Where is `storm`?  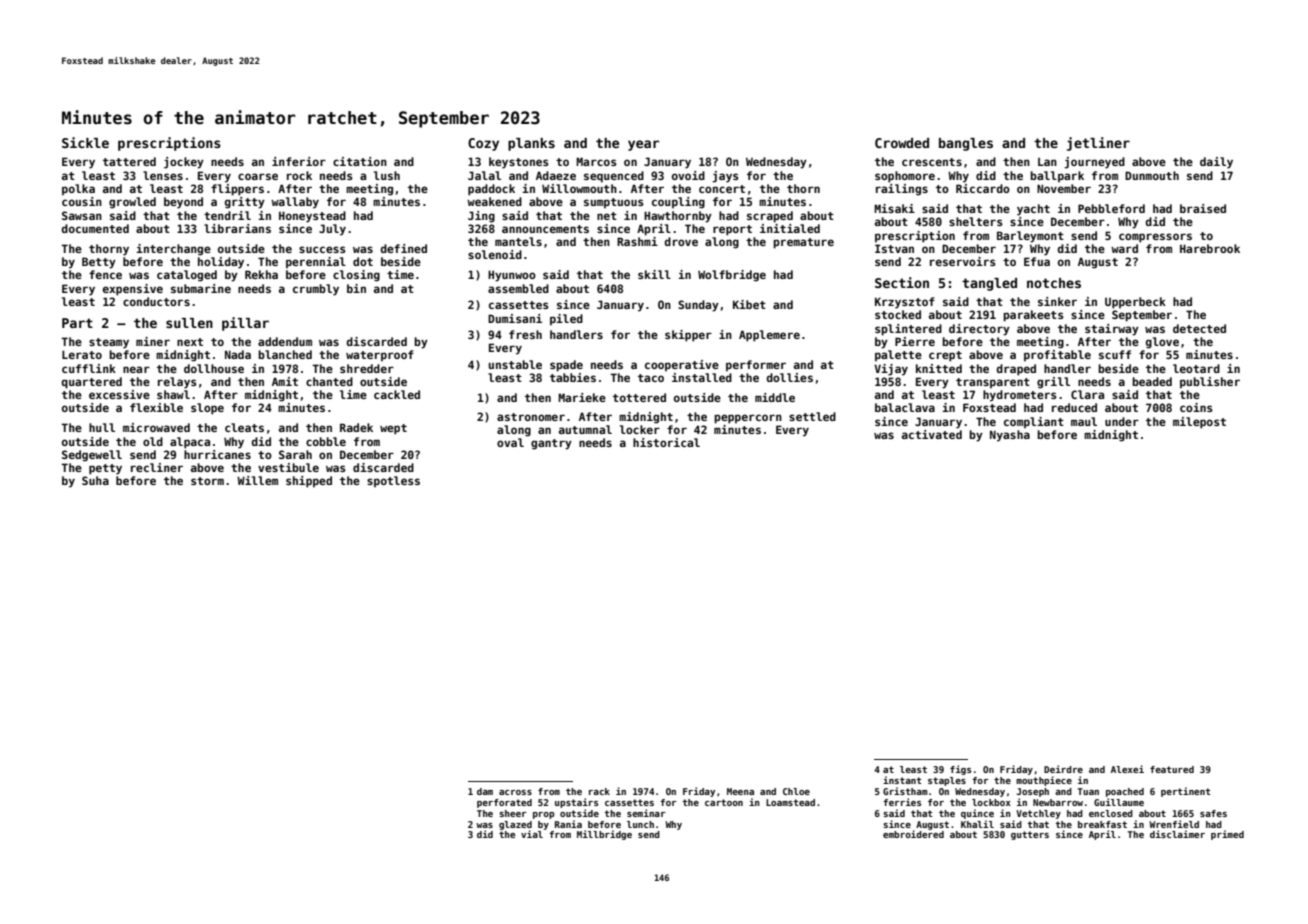 storm is located at coordinates (207, 481).
